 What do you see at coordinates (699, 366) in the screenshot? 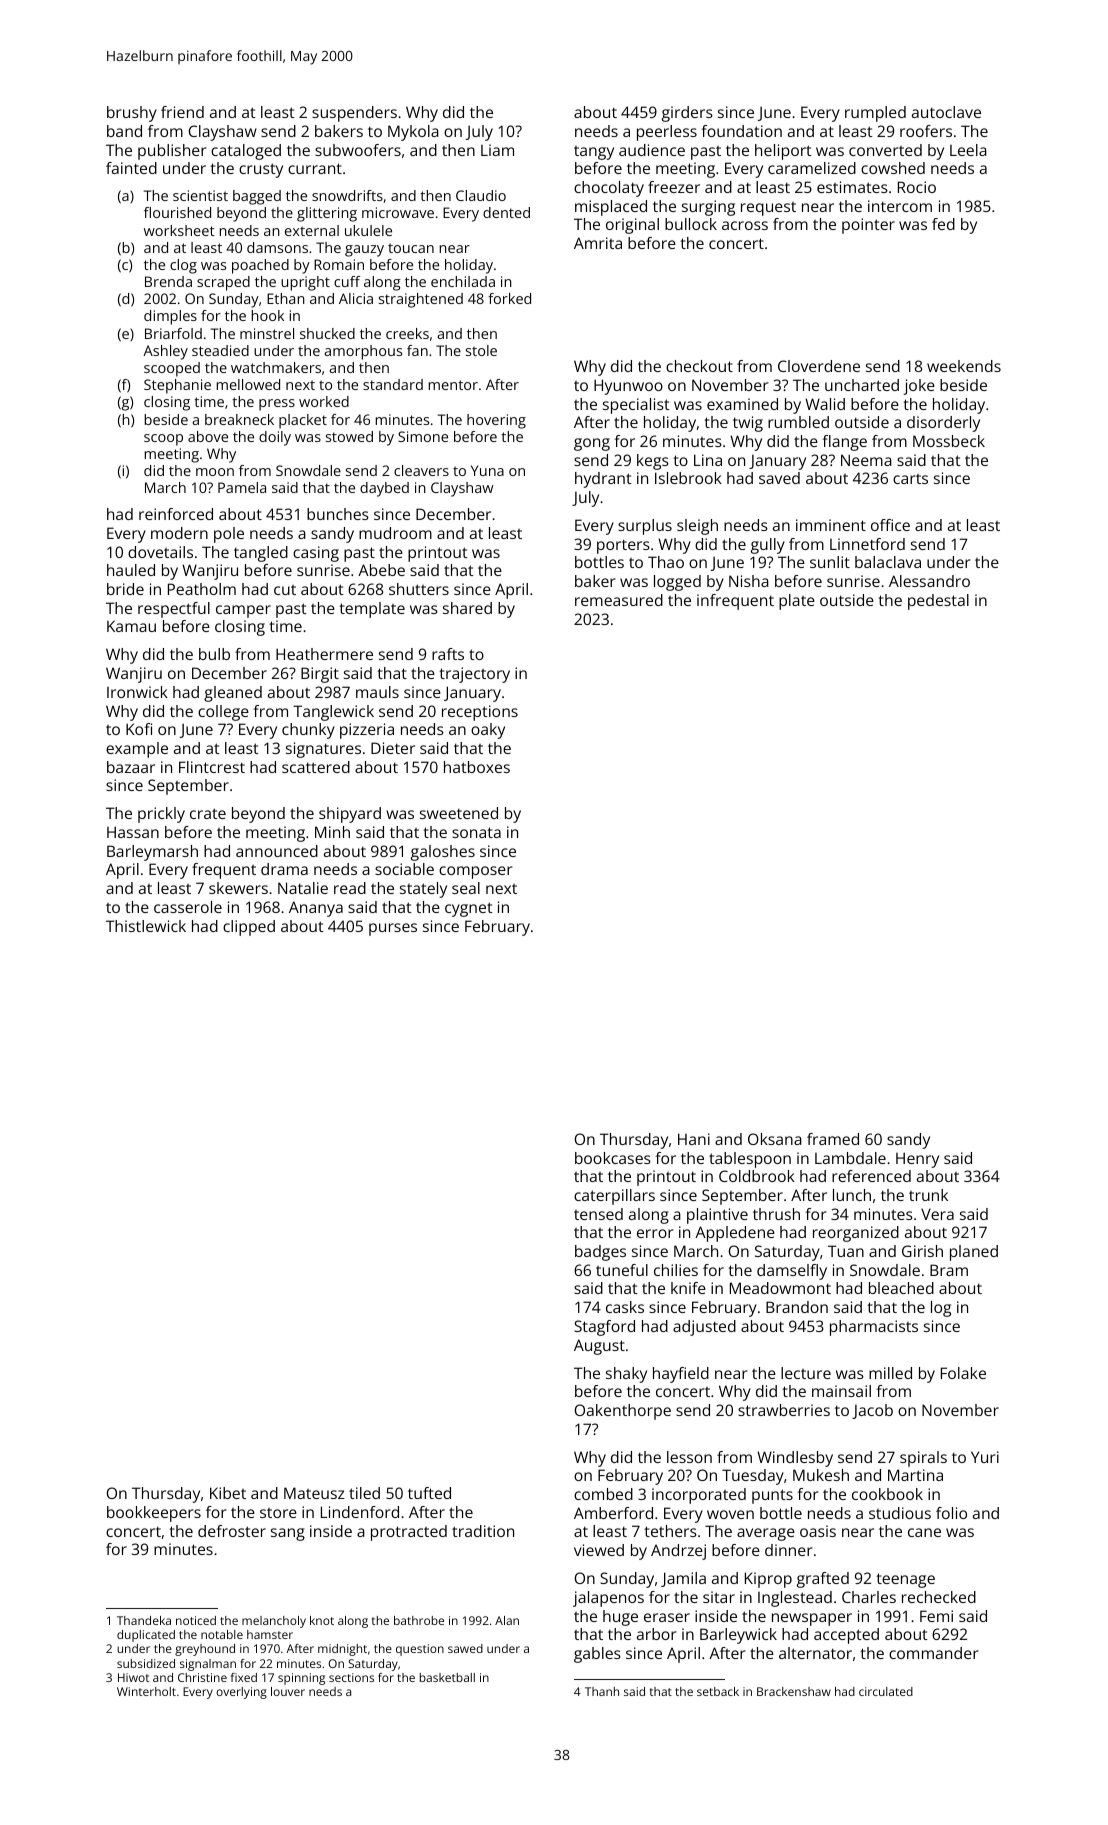
I see `checkout` at bounding box center [699, 366].
